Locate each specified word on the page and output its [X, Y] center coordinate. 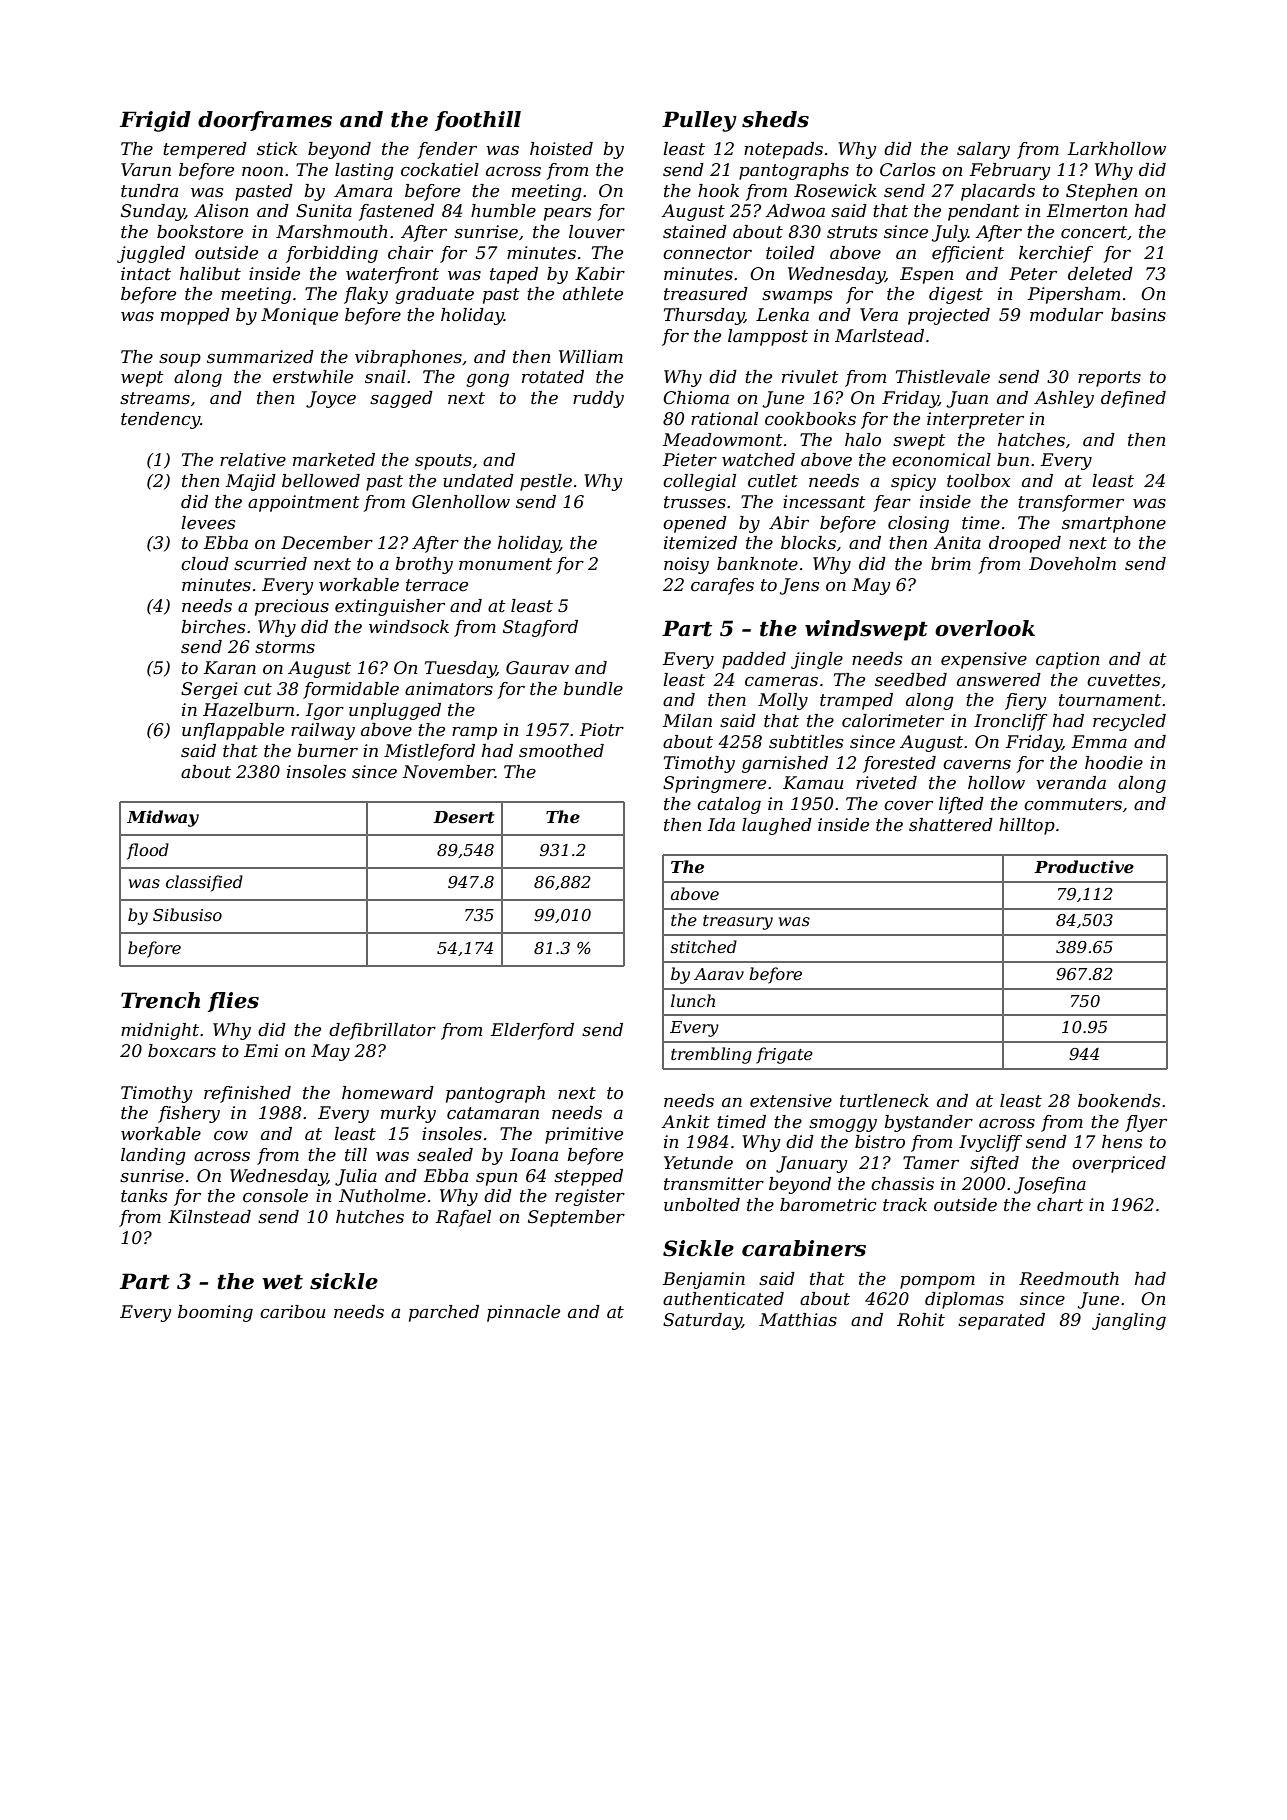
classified [204, 883]
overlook [985, 628]
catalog [729, 805]
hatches [1031, 440]
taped [514, 275]
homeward [388, 1093]
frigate [784, 1055]
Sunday [153, 212]
